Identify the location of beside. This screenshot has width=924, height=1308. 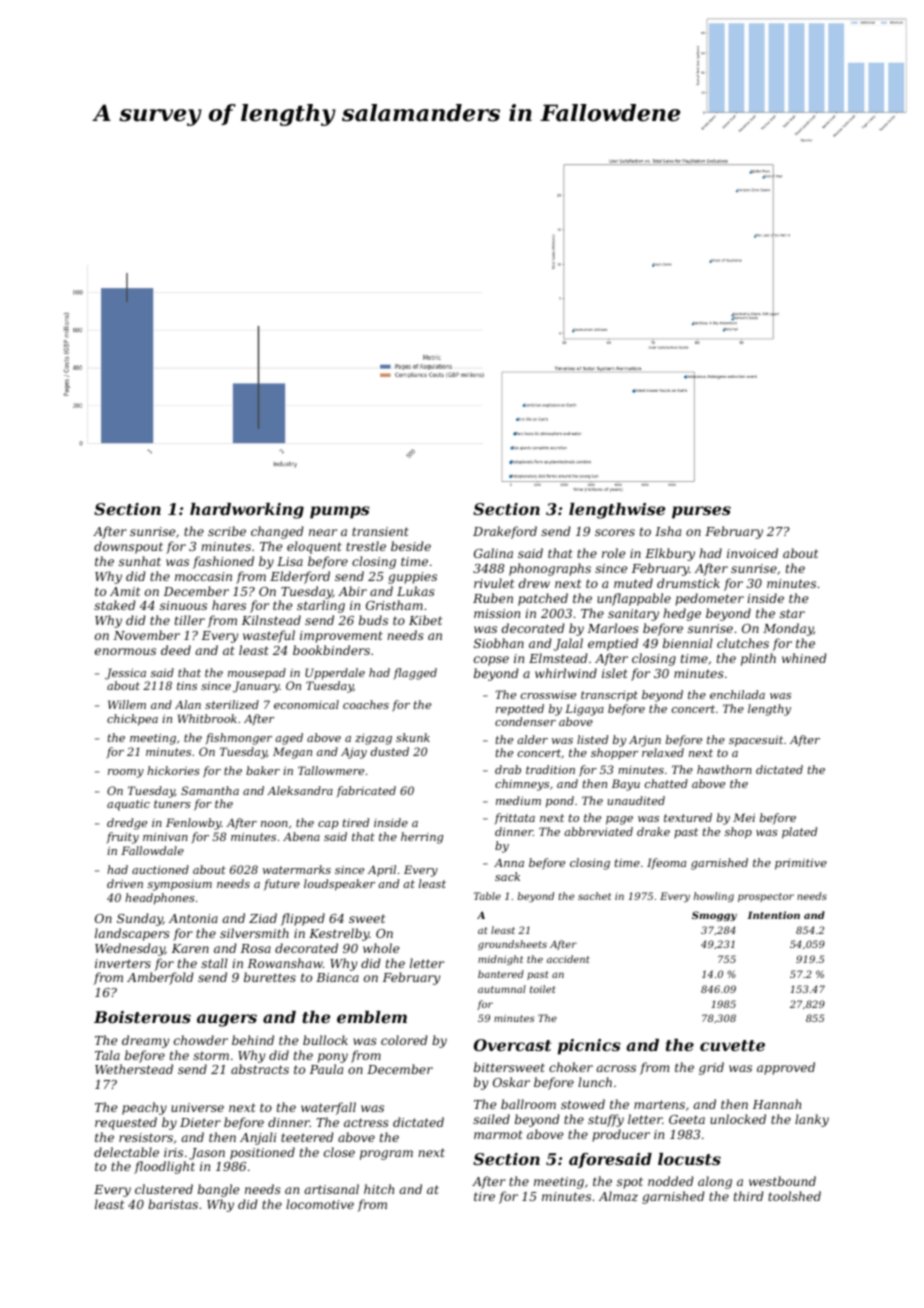
(411, 546).
